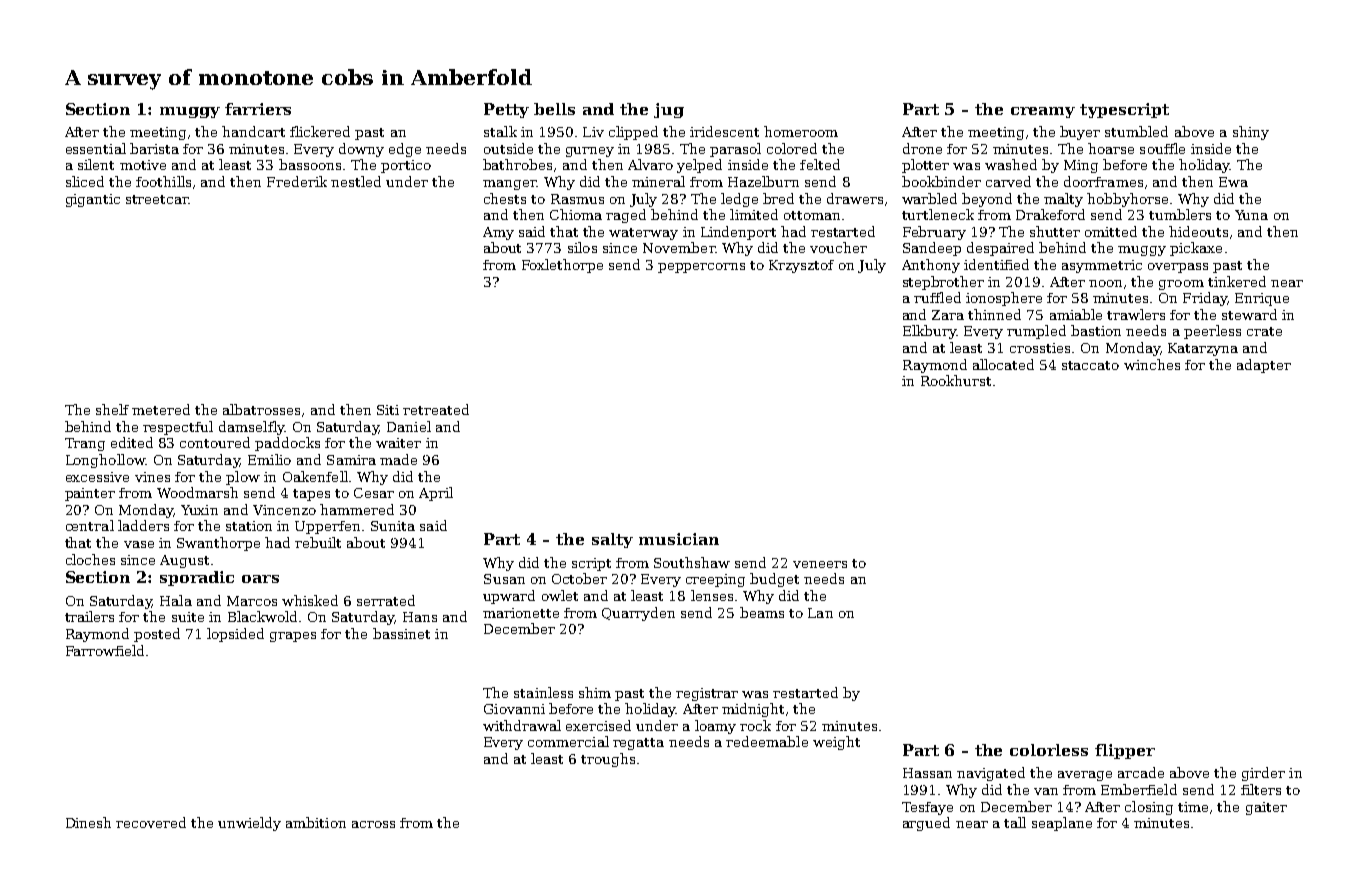 The height and width of the screenshot is (887, 1372). I want to click on downy, so click(361, 150).
